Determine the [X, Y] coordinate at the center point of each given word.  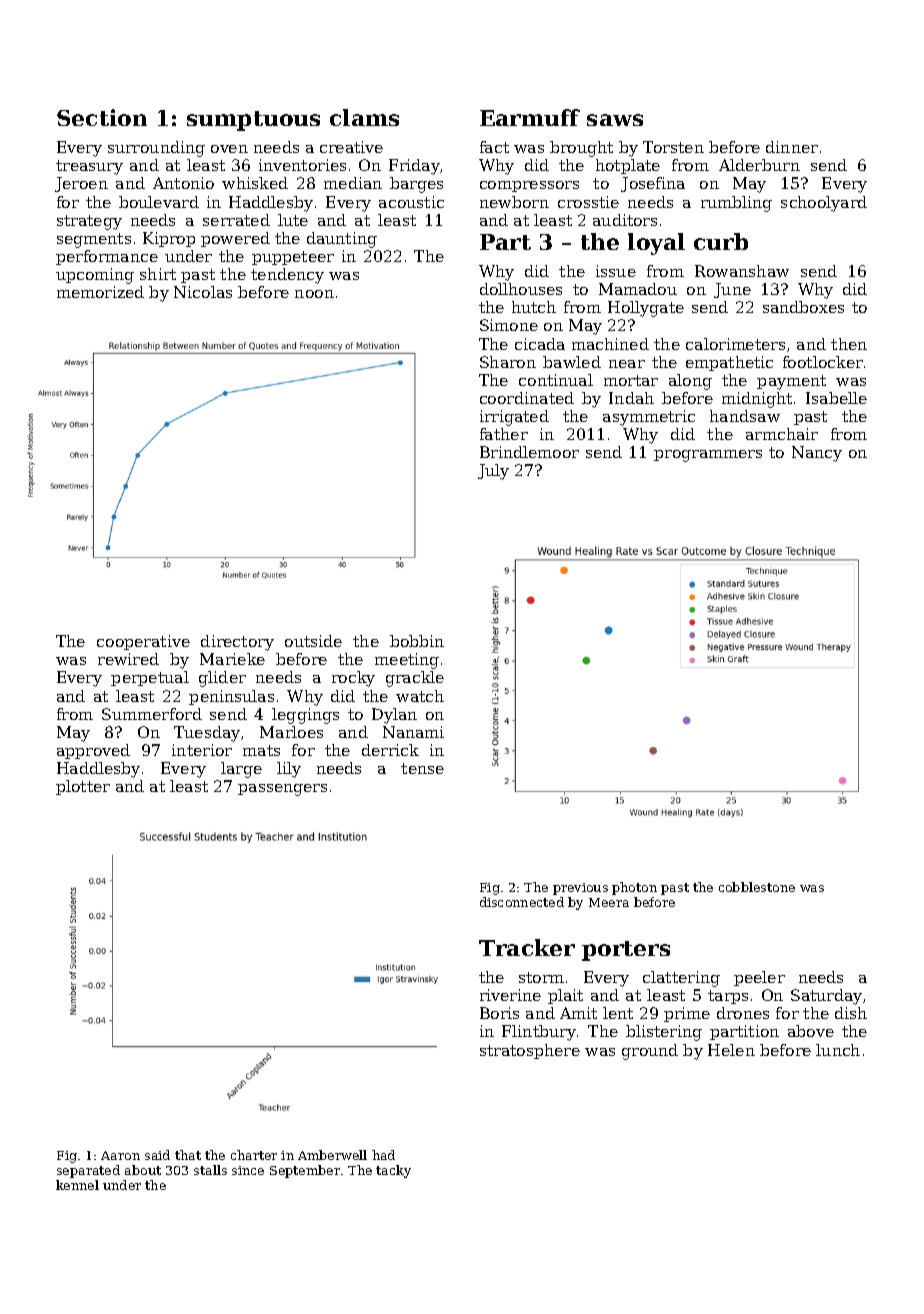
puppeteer [293, 258]
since [248, 1170]
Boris [499, 1013]
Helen [731, 1050]
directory [237, 643]
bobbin [417, 641]
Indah [631, 398]
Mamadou [638, 289]
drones [743, 1013]
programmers [708, 456]
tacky [393, 1171]
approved [93, 751]
